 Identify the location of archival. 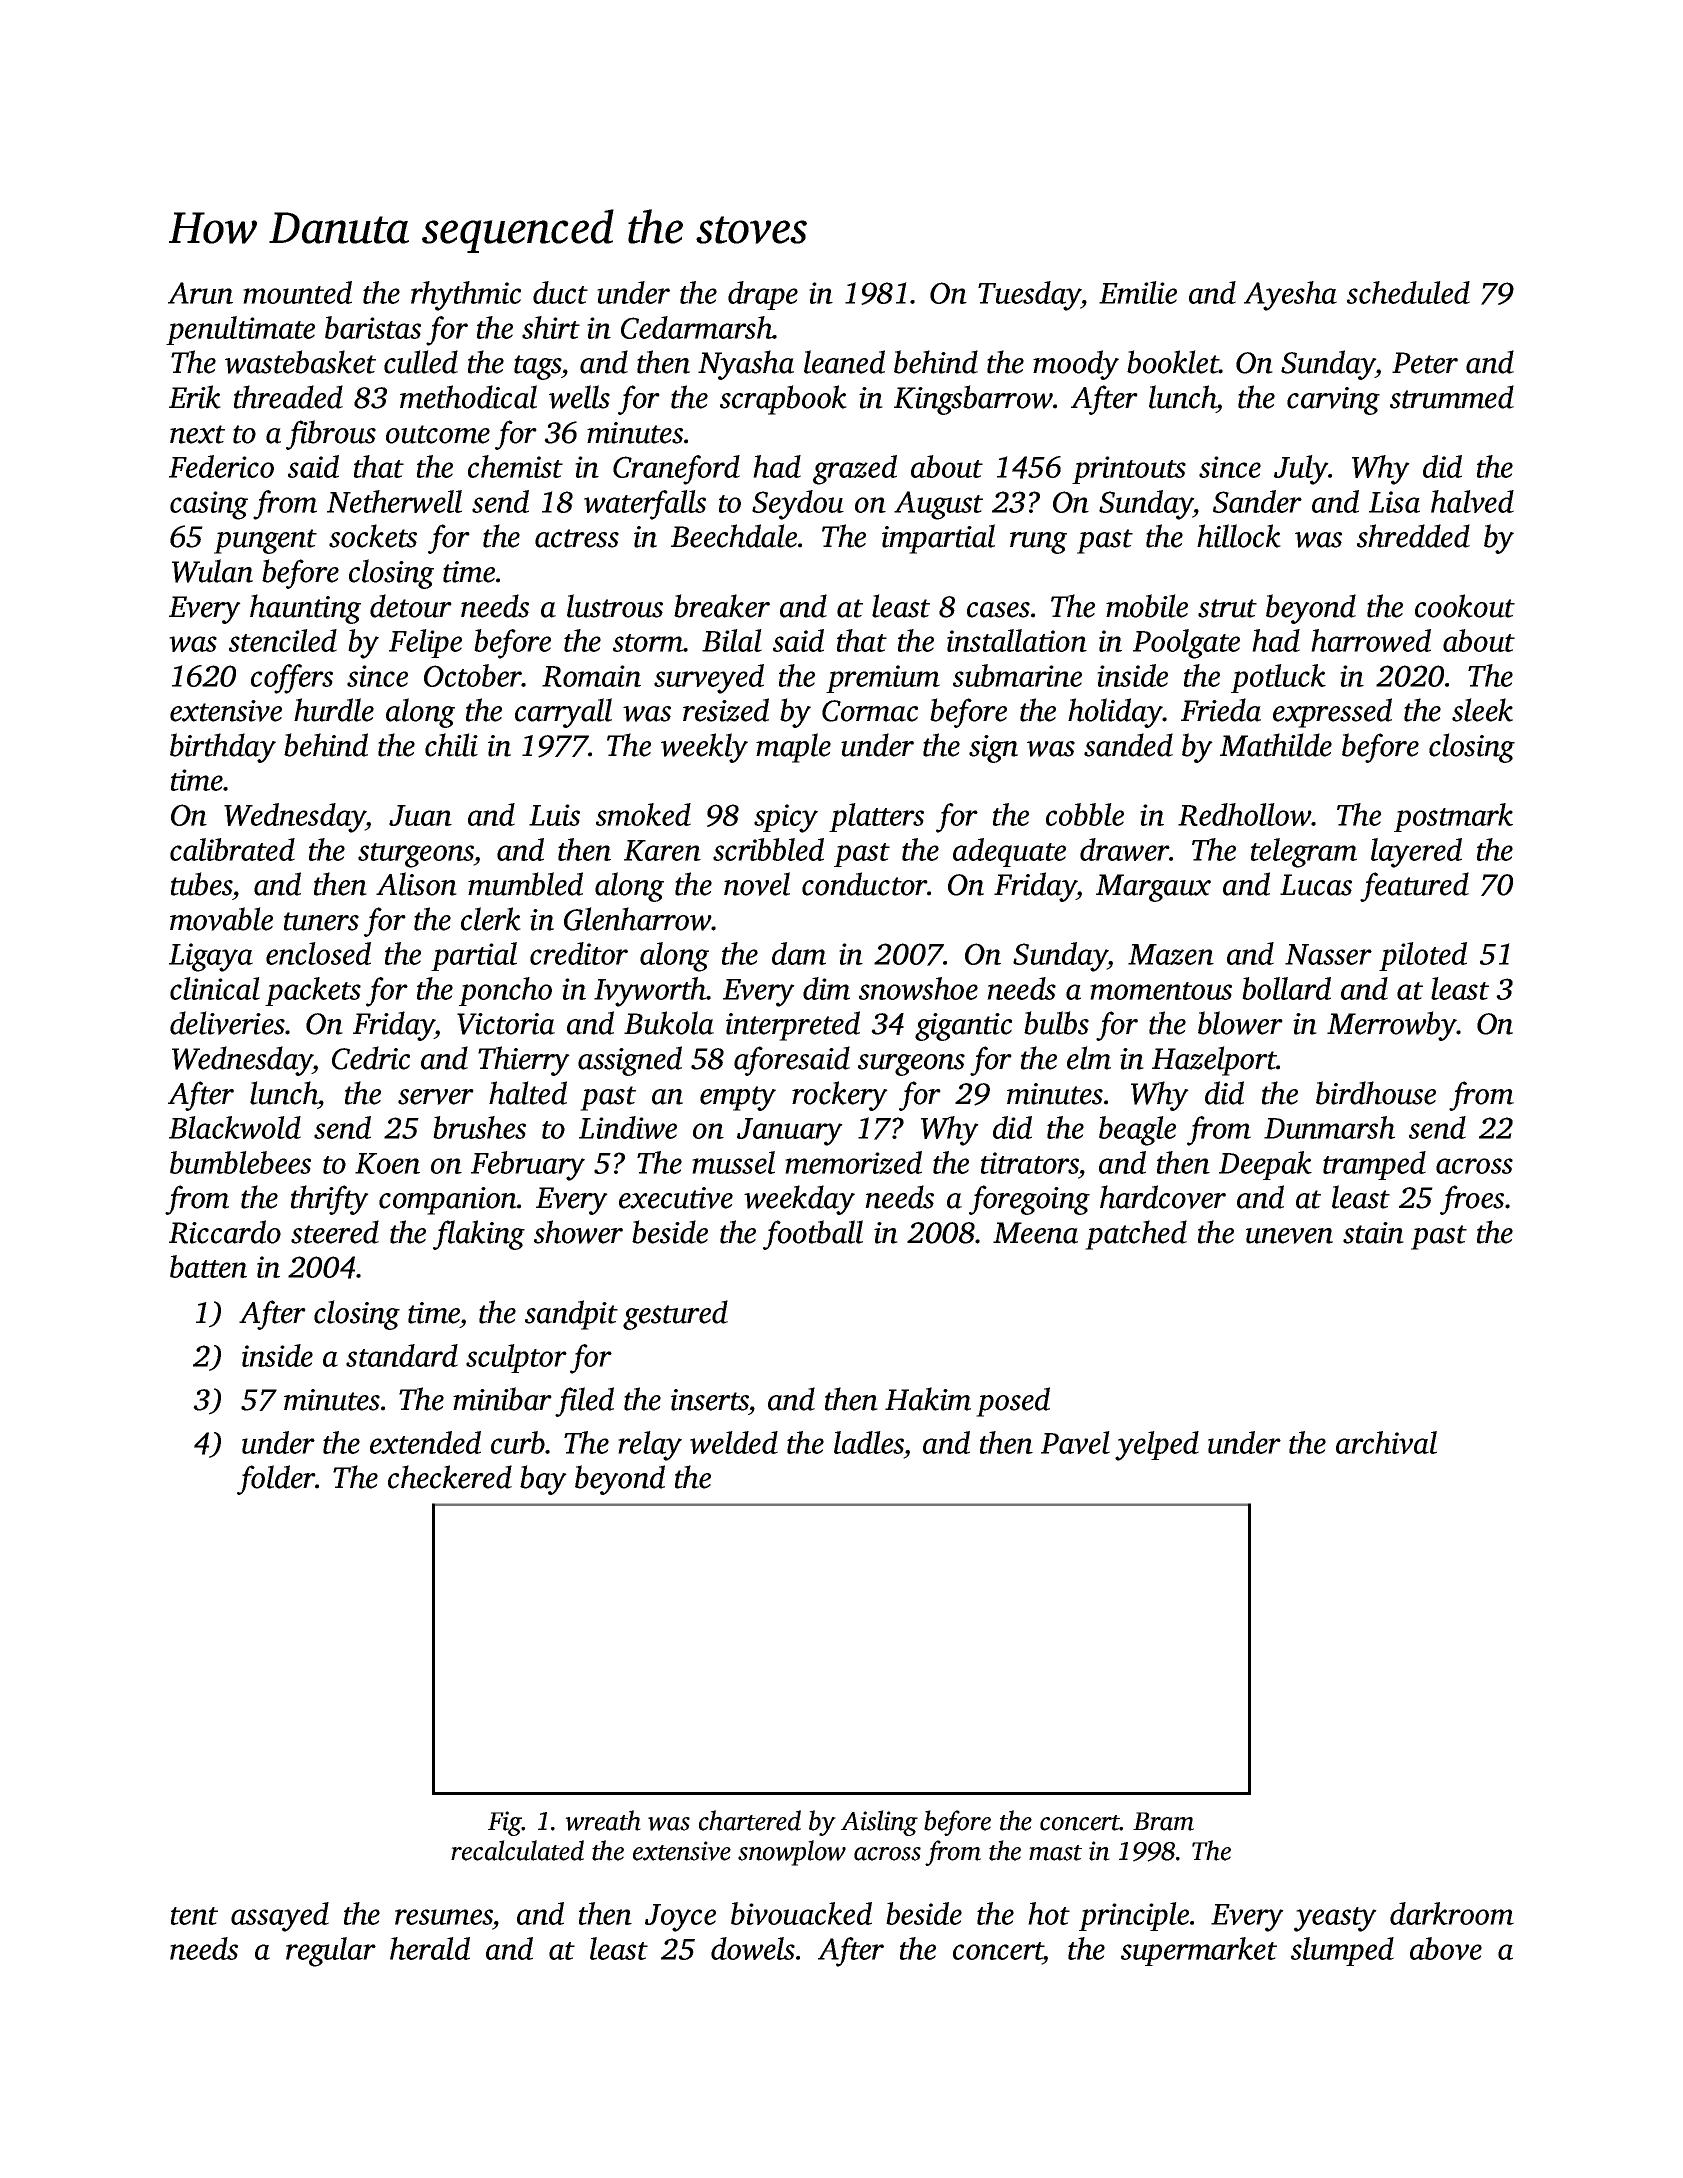
(1386, 1442).
